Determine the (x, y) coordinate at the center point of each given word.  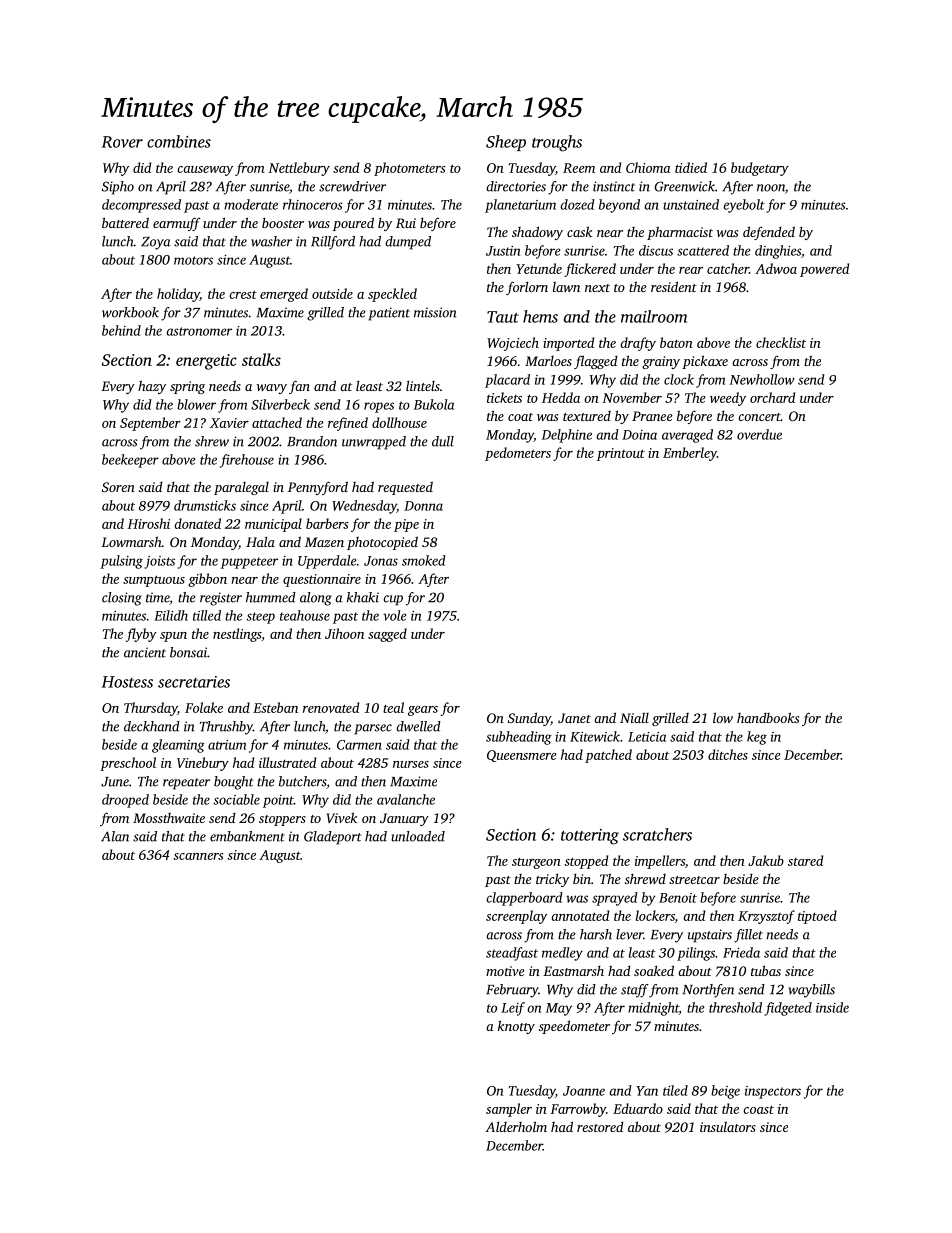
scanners (198, 856)
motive (505, 971)
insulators (728, 1126)
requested (405, 488)
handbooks (768, 717)
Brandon (312, 441)
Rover (122, 142)
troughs (557, 143)
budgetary (760, 169)
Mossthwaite (169, 818)
